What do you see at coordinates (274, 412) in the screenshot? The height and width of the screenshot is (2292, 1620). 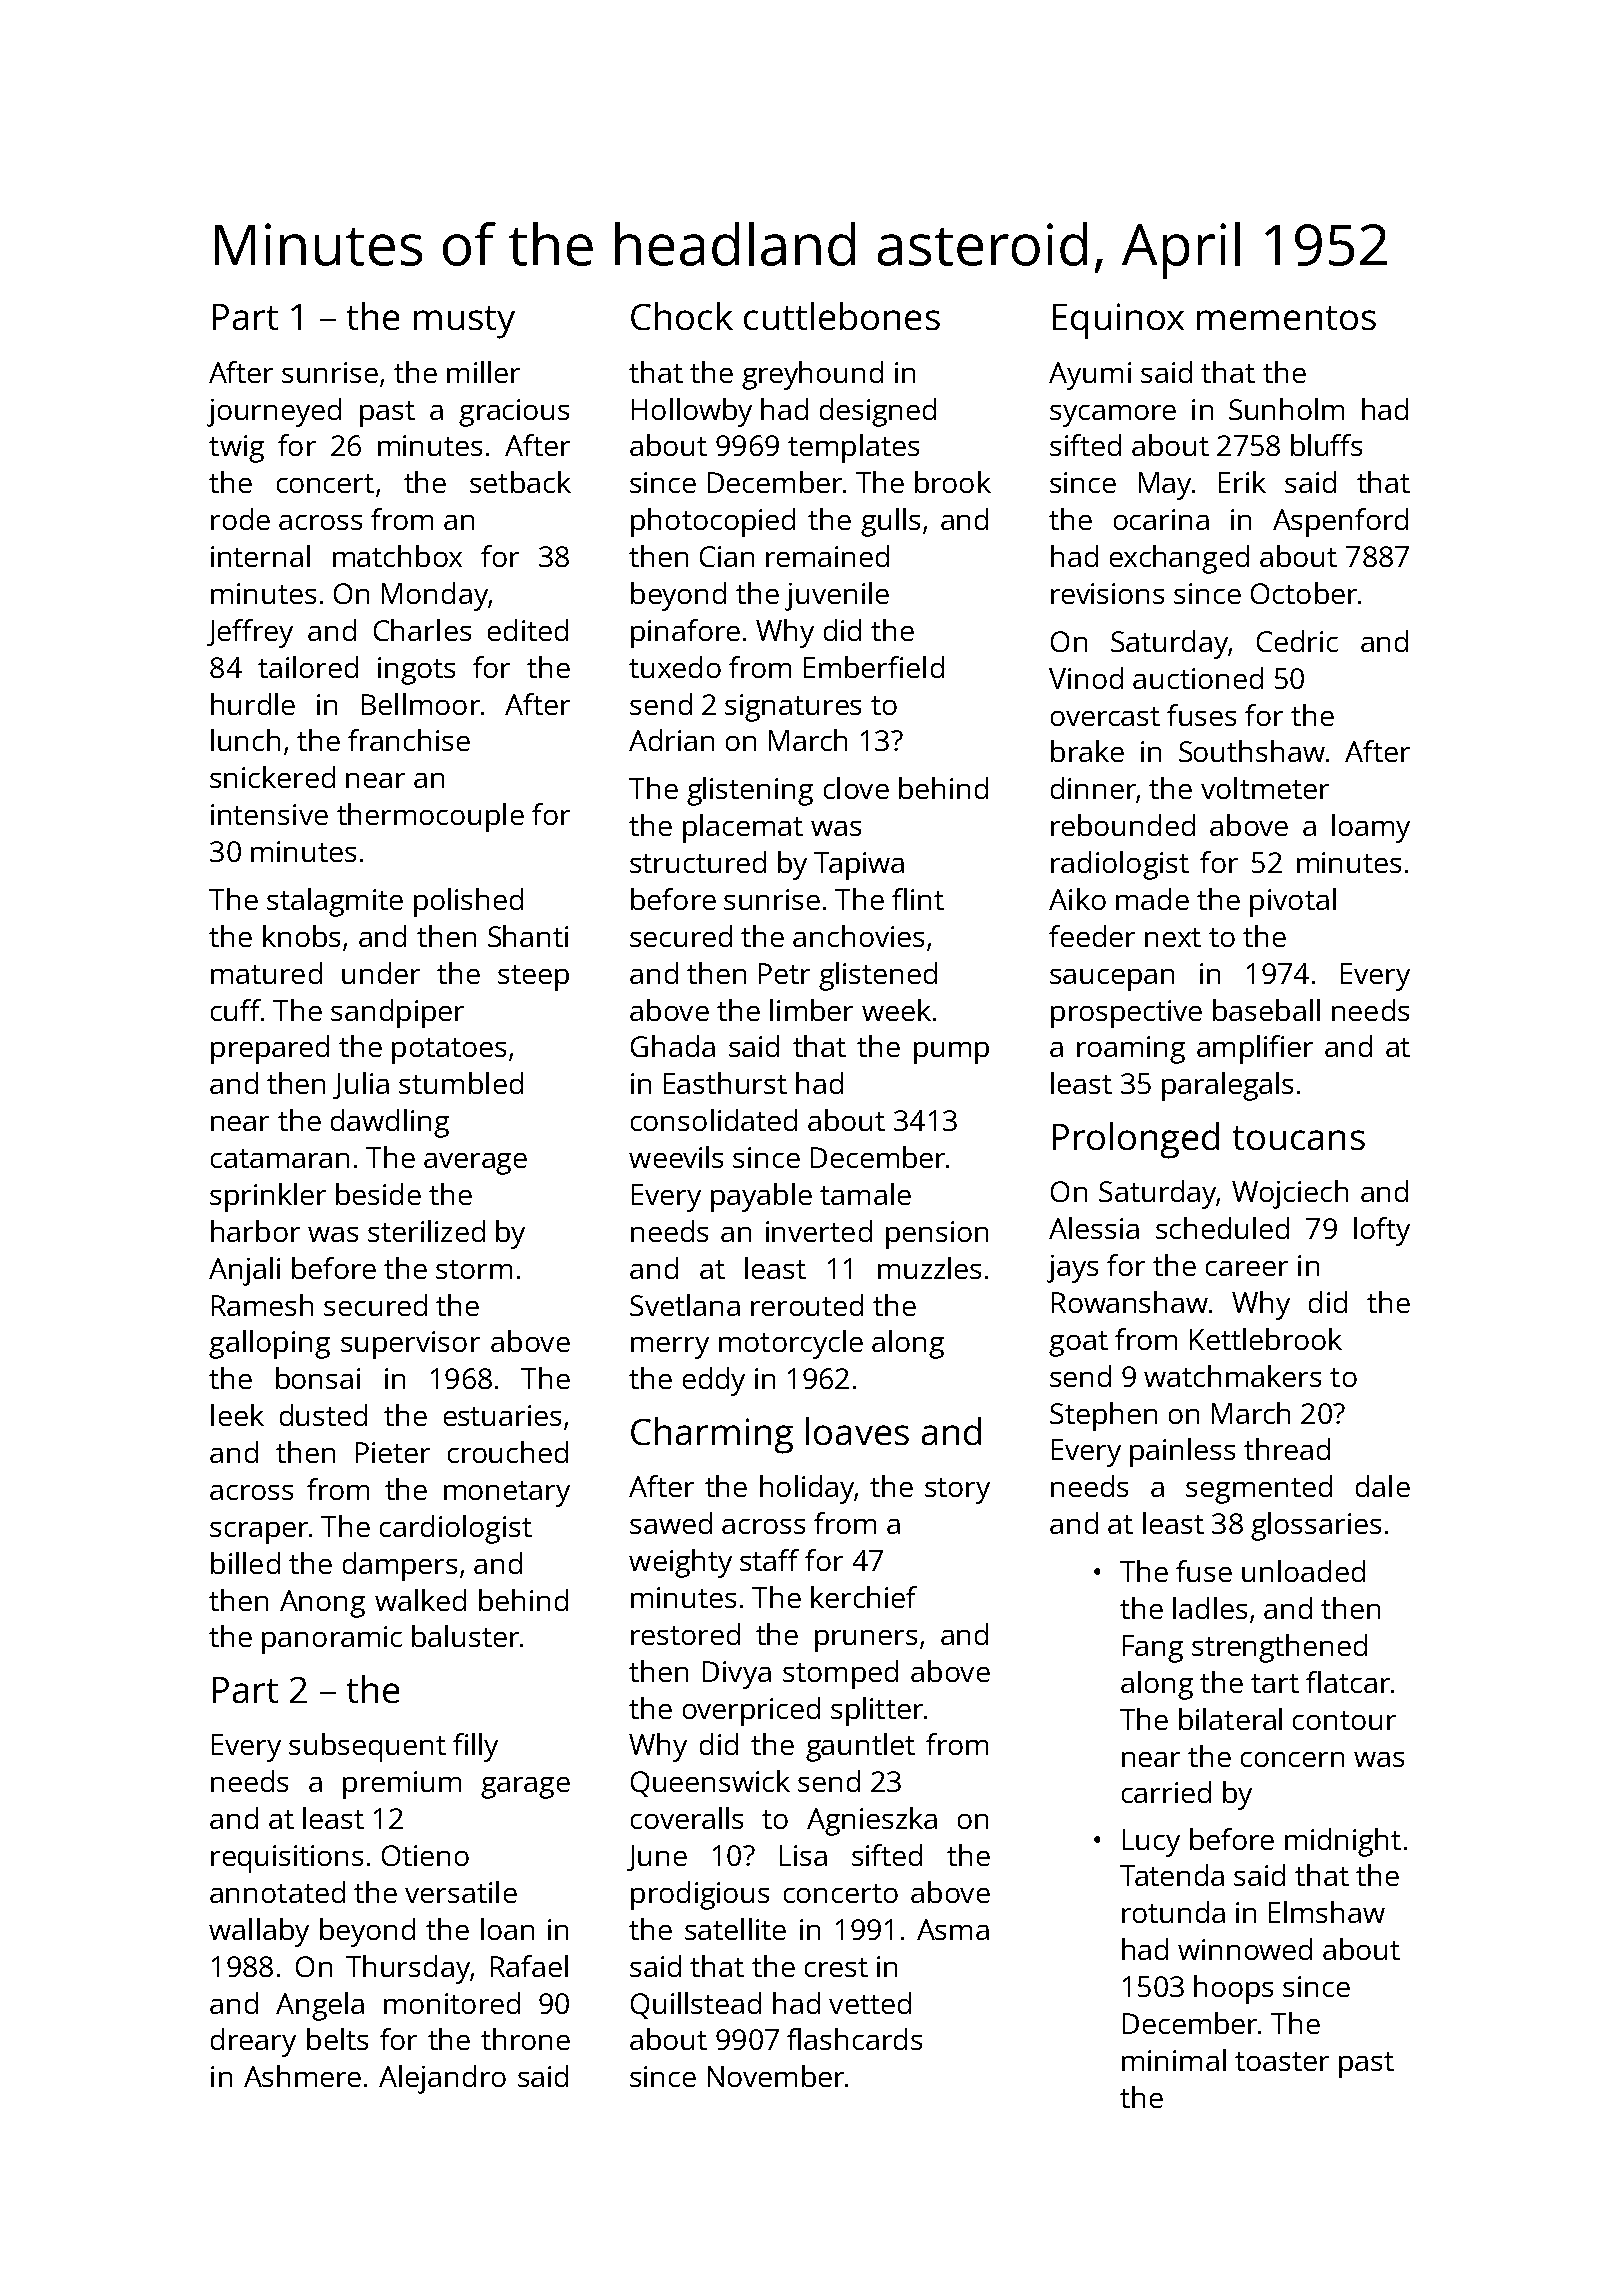 I see `journeyed` at bounding box center [274, 412].
